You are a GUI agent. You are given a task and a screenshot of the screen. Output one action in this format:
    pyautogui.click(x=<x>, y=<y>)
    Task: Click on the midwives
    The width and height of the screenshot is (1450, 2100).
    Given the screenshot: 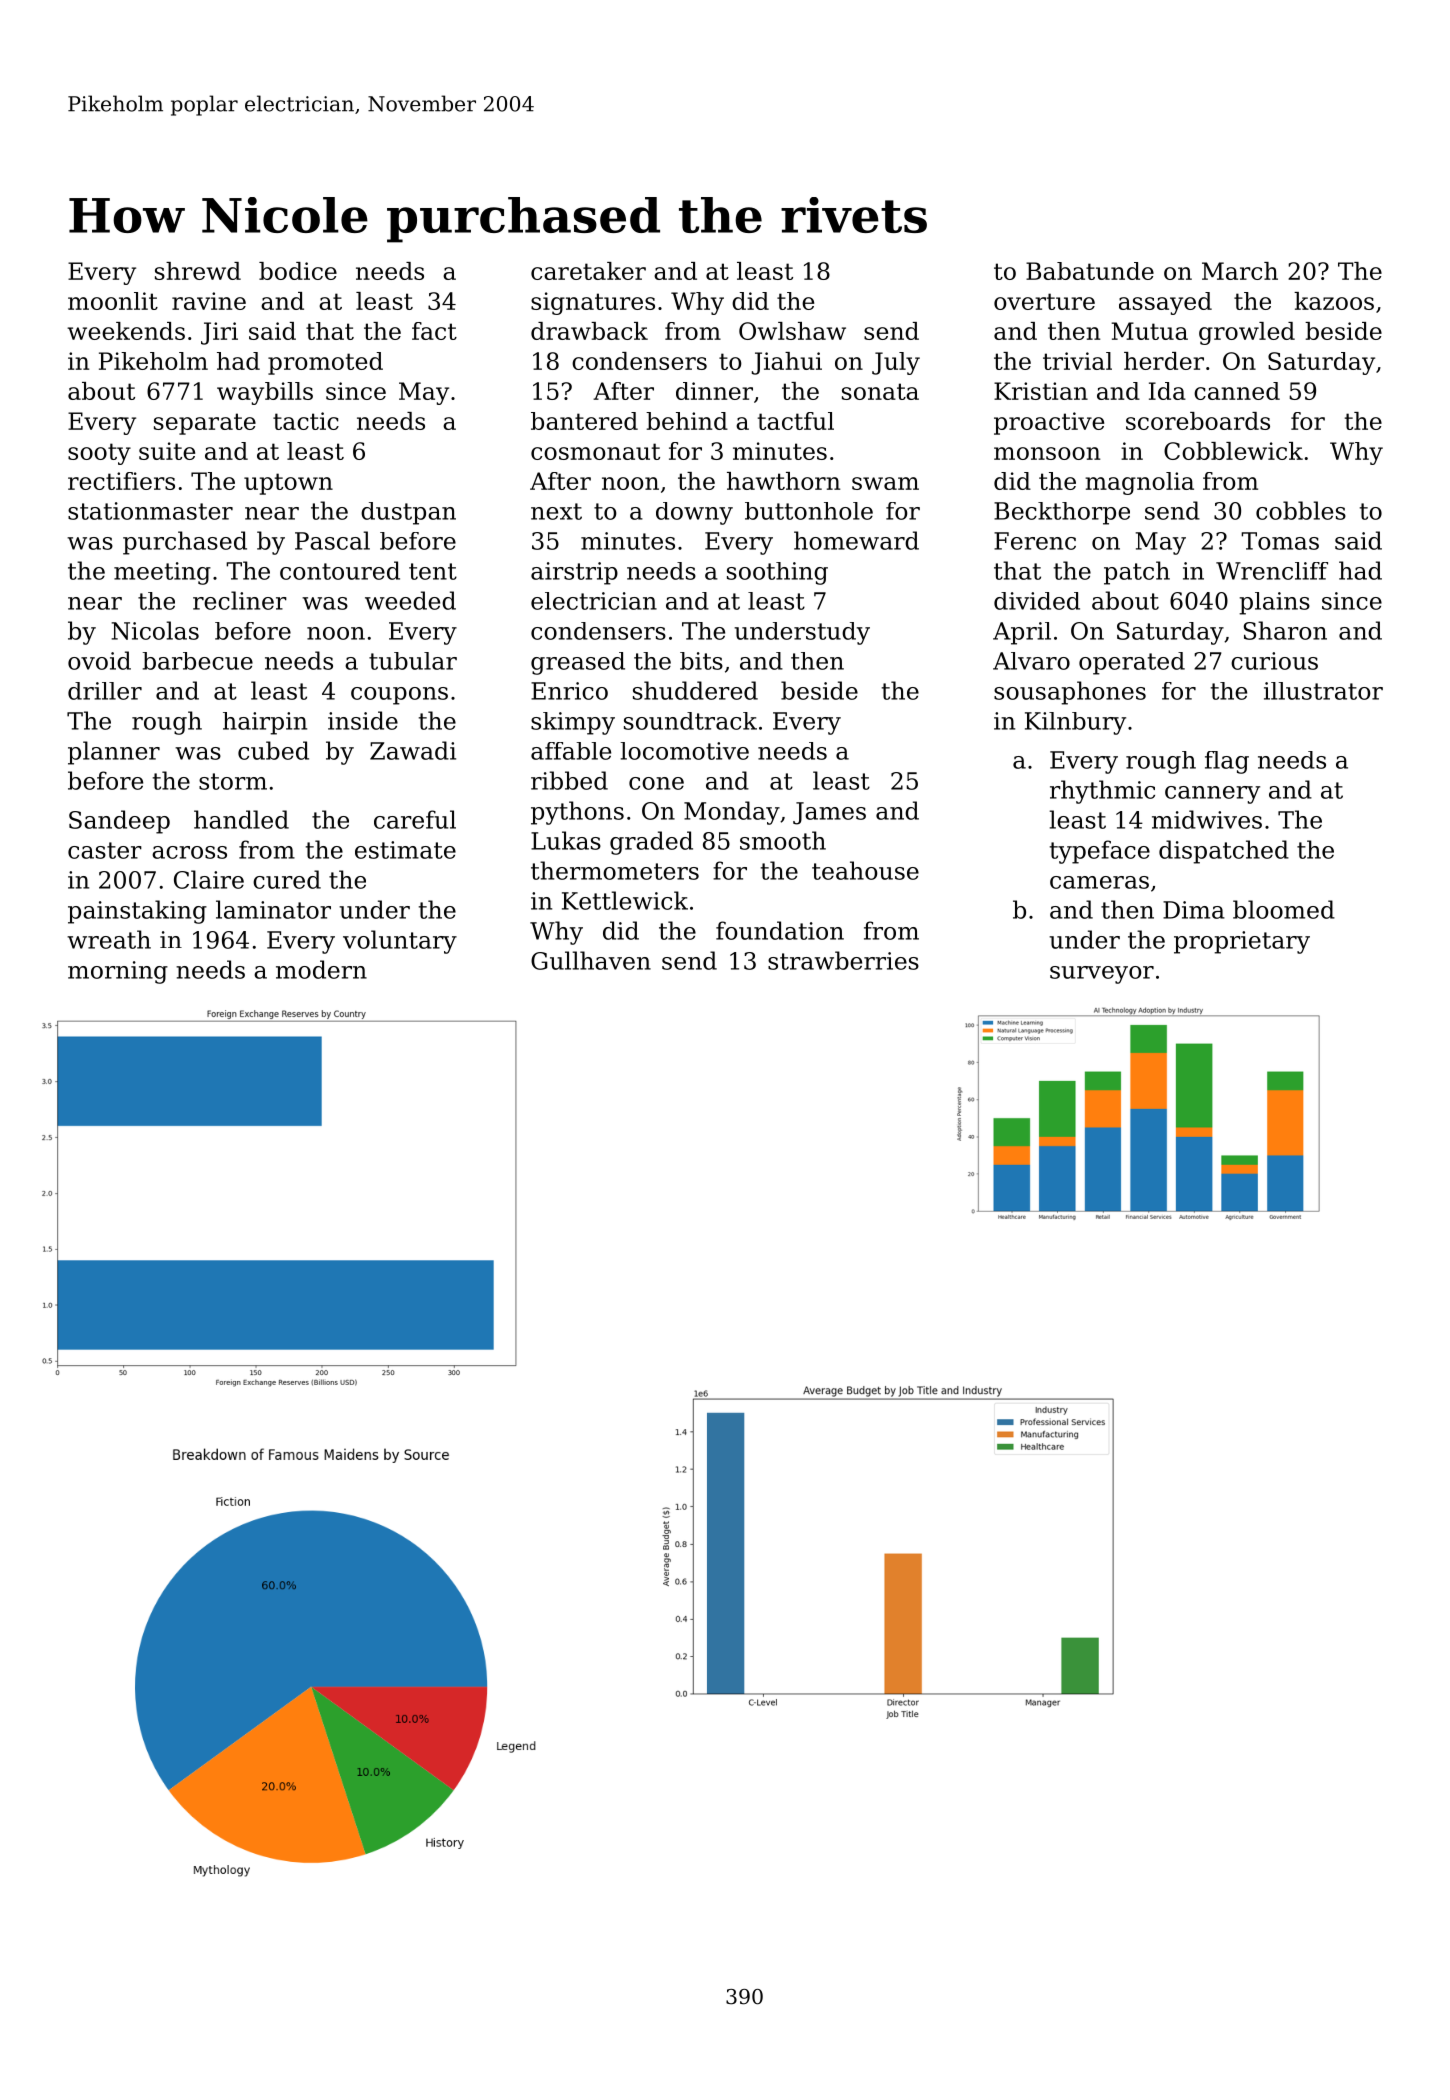 What is the action you would take?
    pyautogui.click(x=1207, y=819)
